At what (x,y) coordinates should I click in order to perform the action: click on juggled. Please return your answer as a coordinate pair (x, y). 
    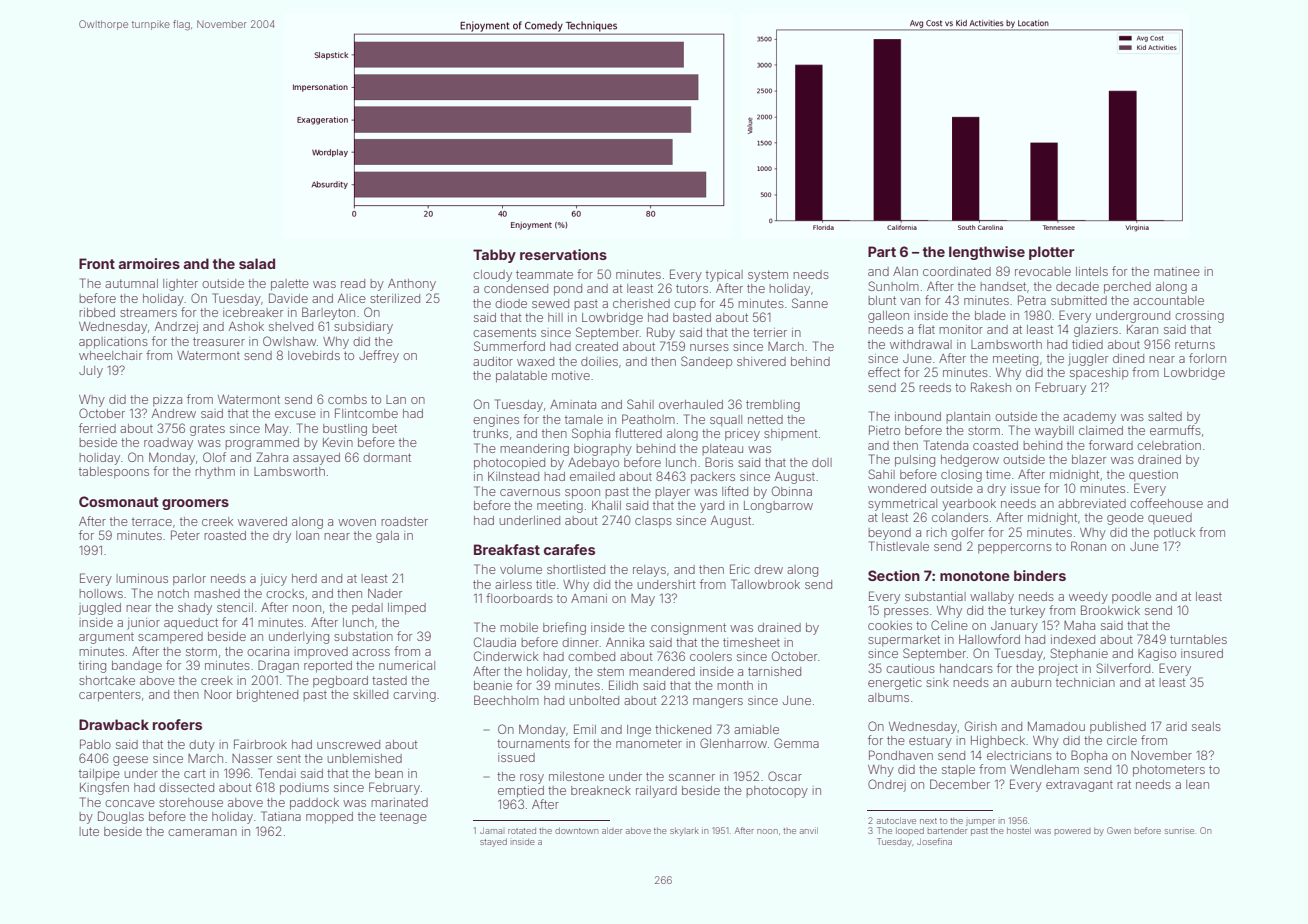
    Looking at the image, I should click on (99, 609).
